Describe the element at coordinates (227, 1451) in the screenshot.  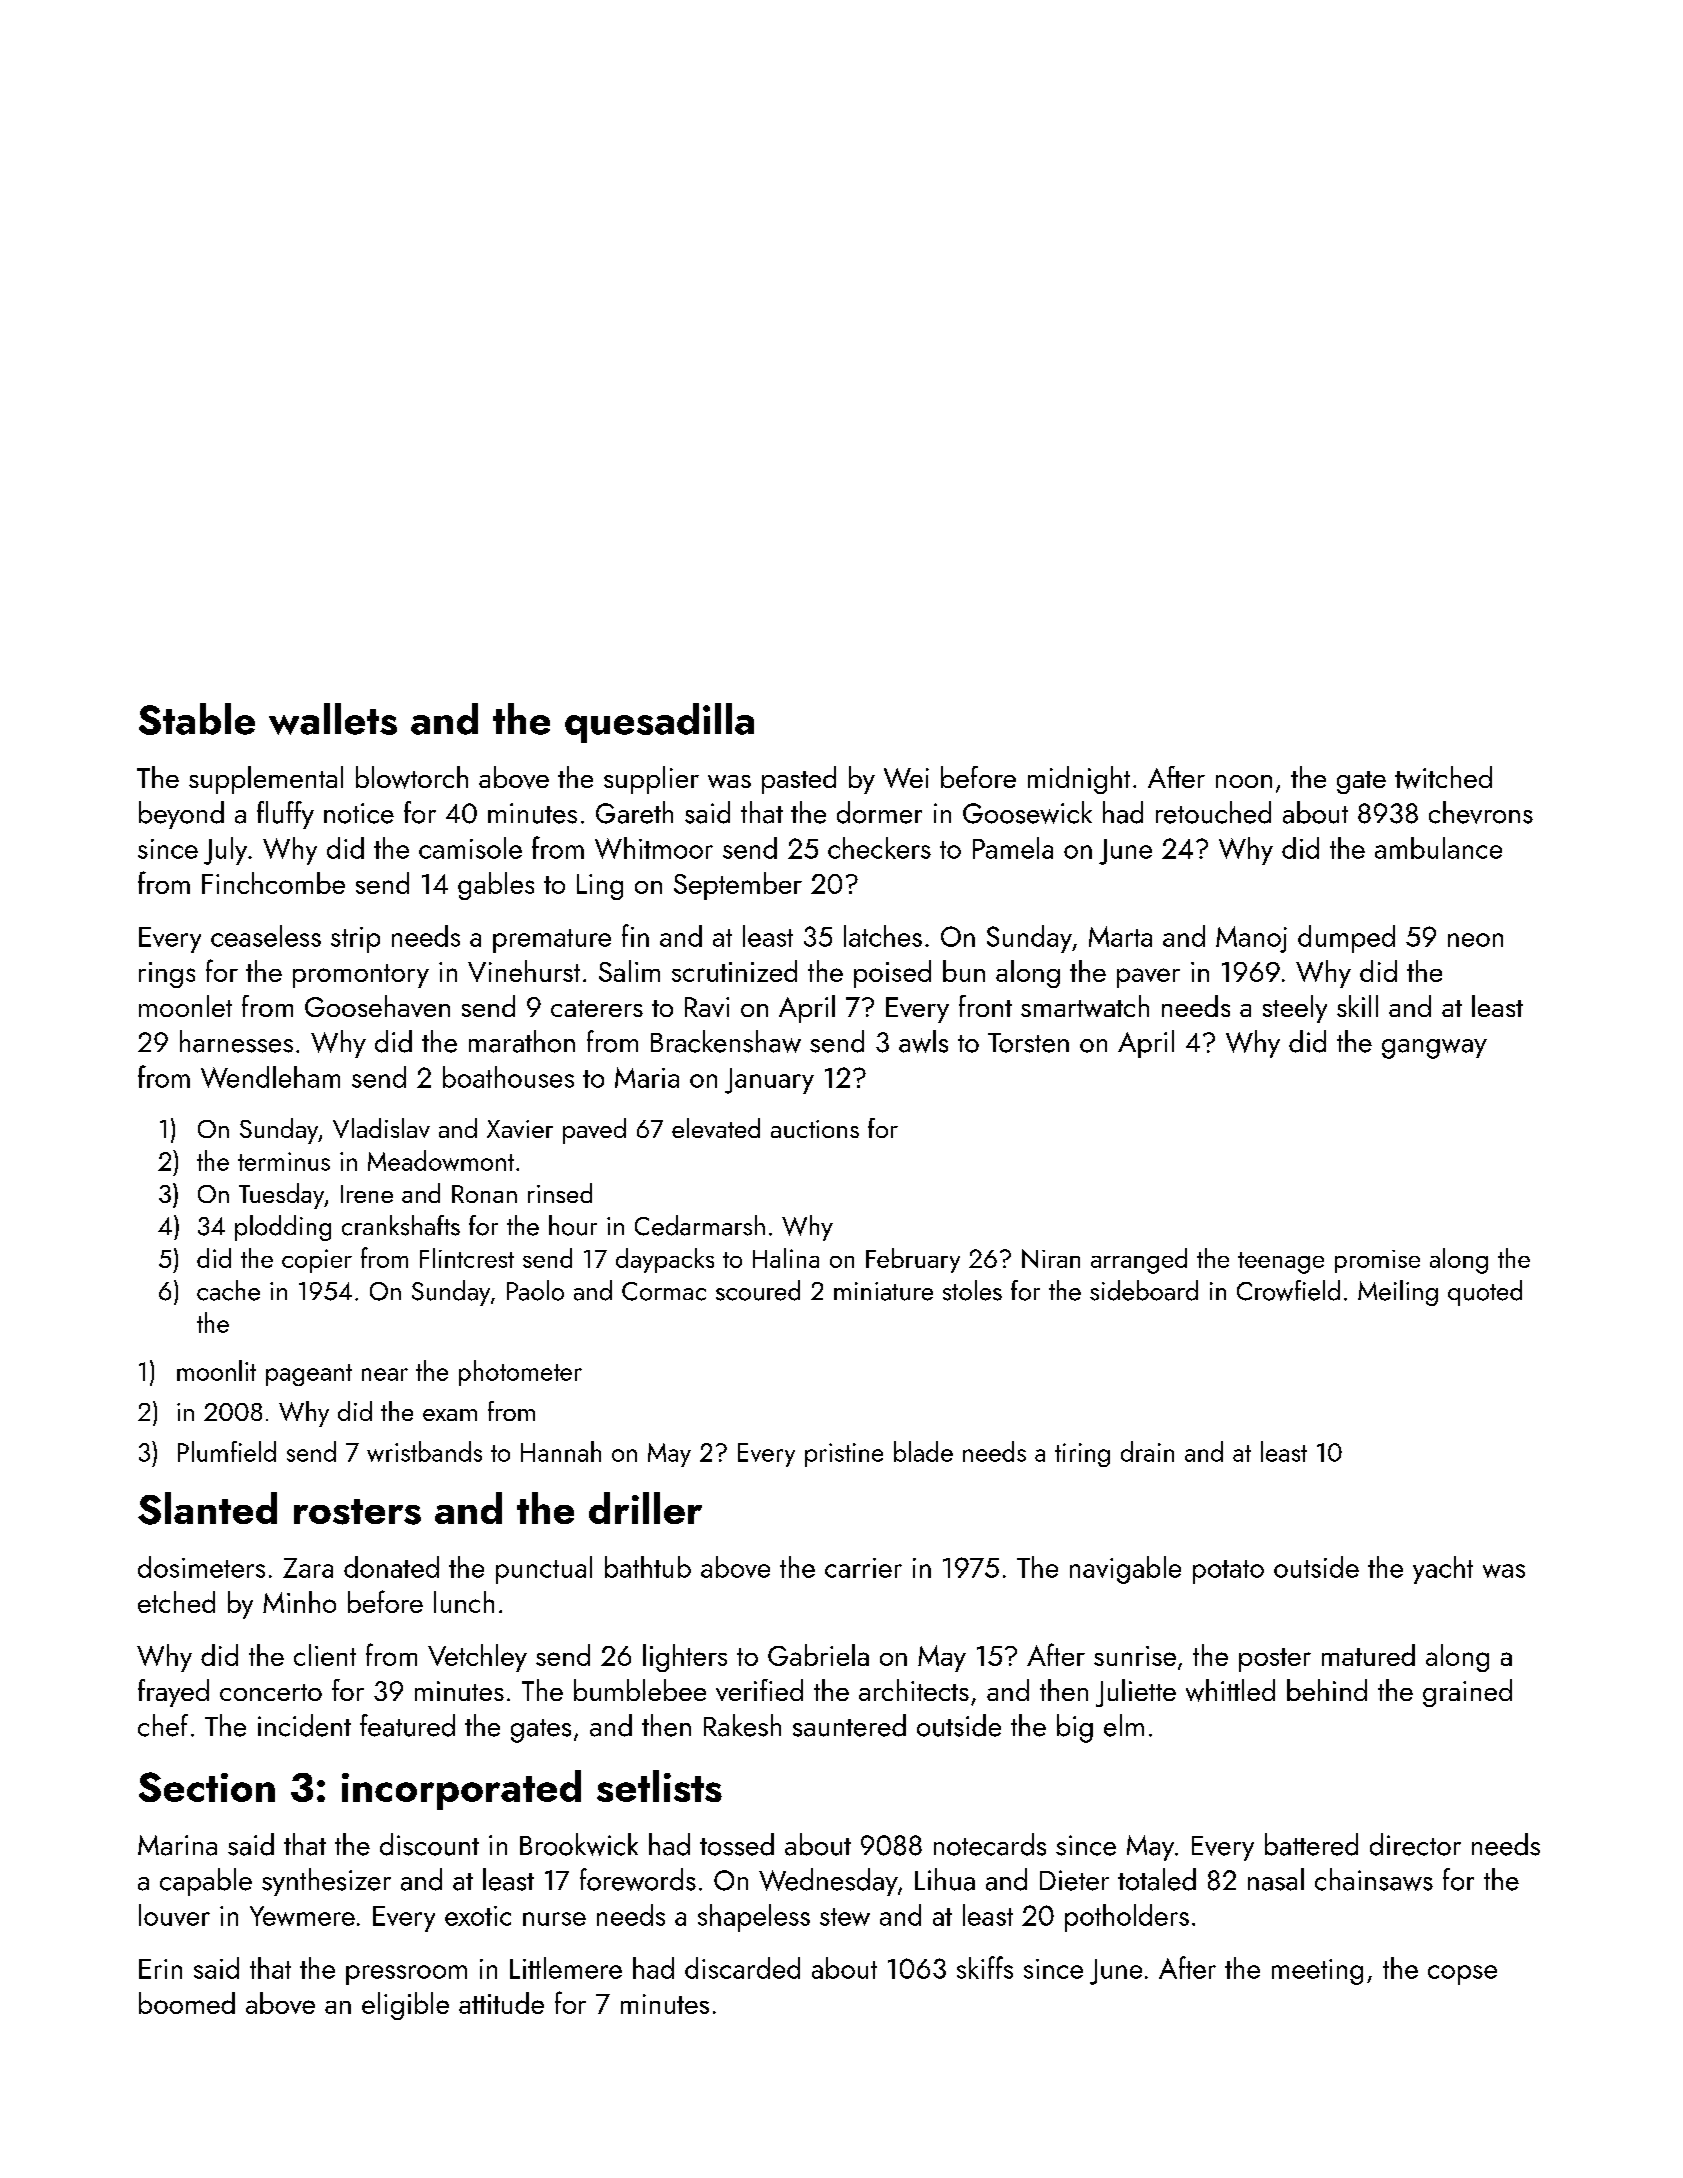
I see `Plumfield` at that location.
